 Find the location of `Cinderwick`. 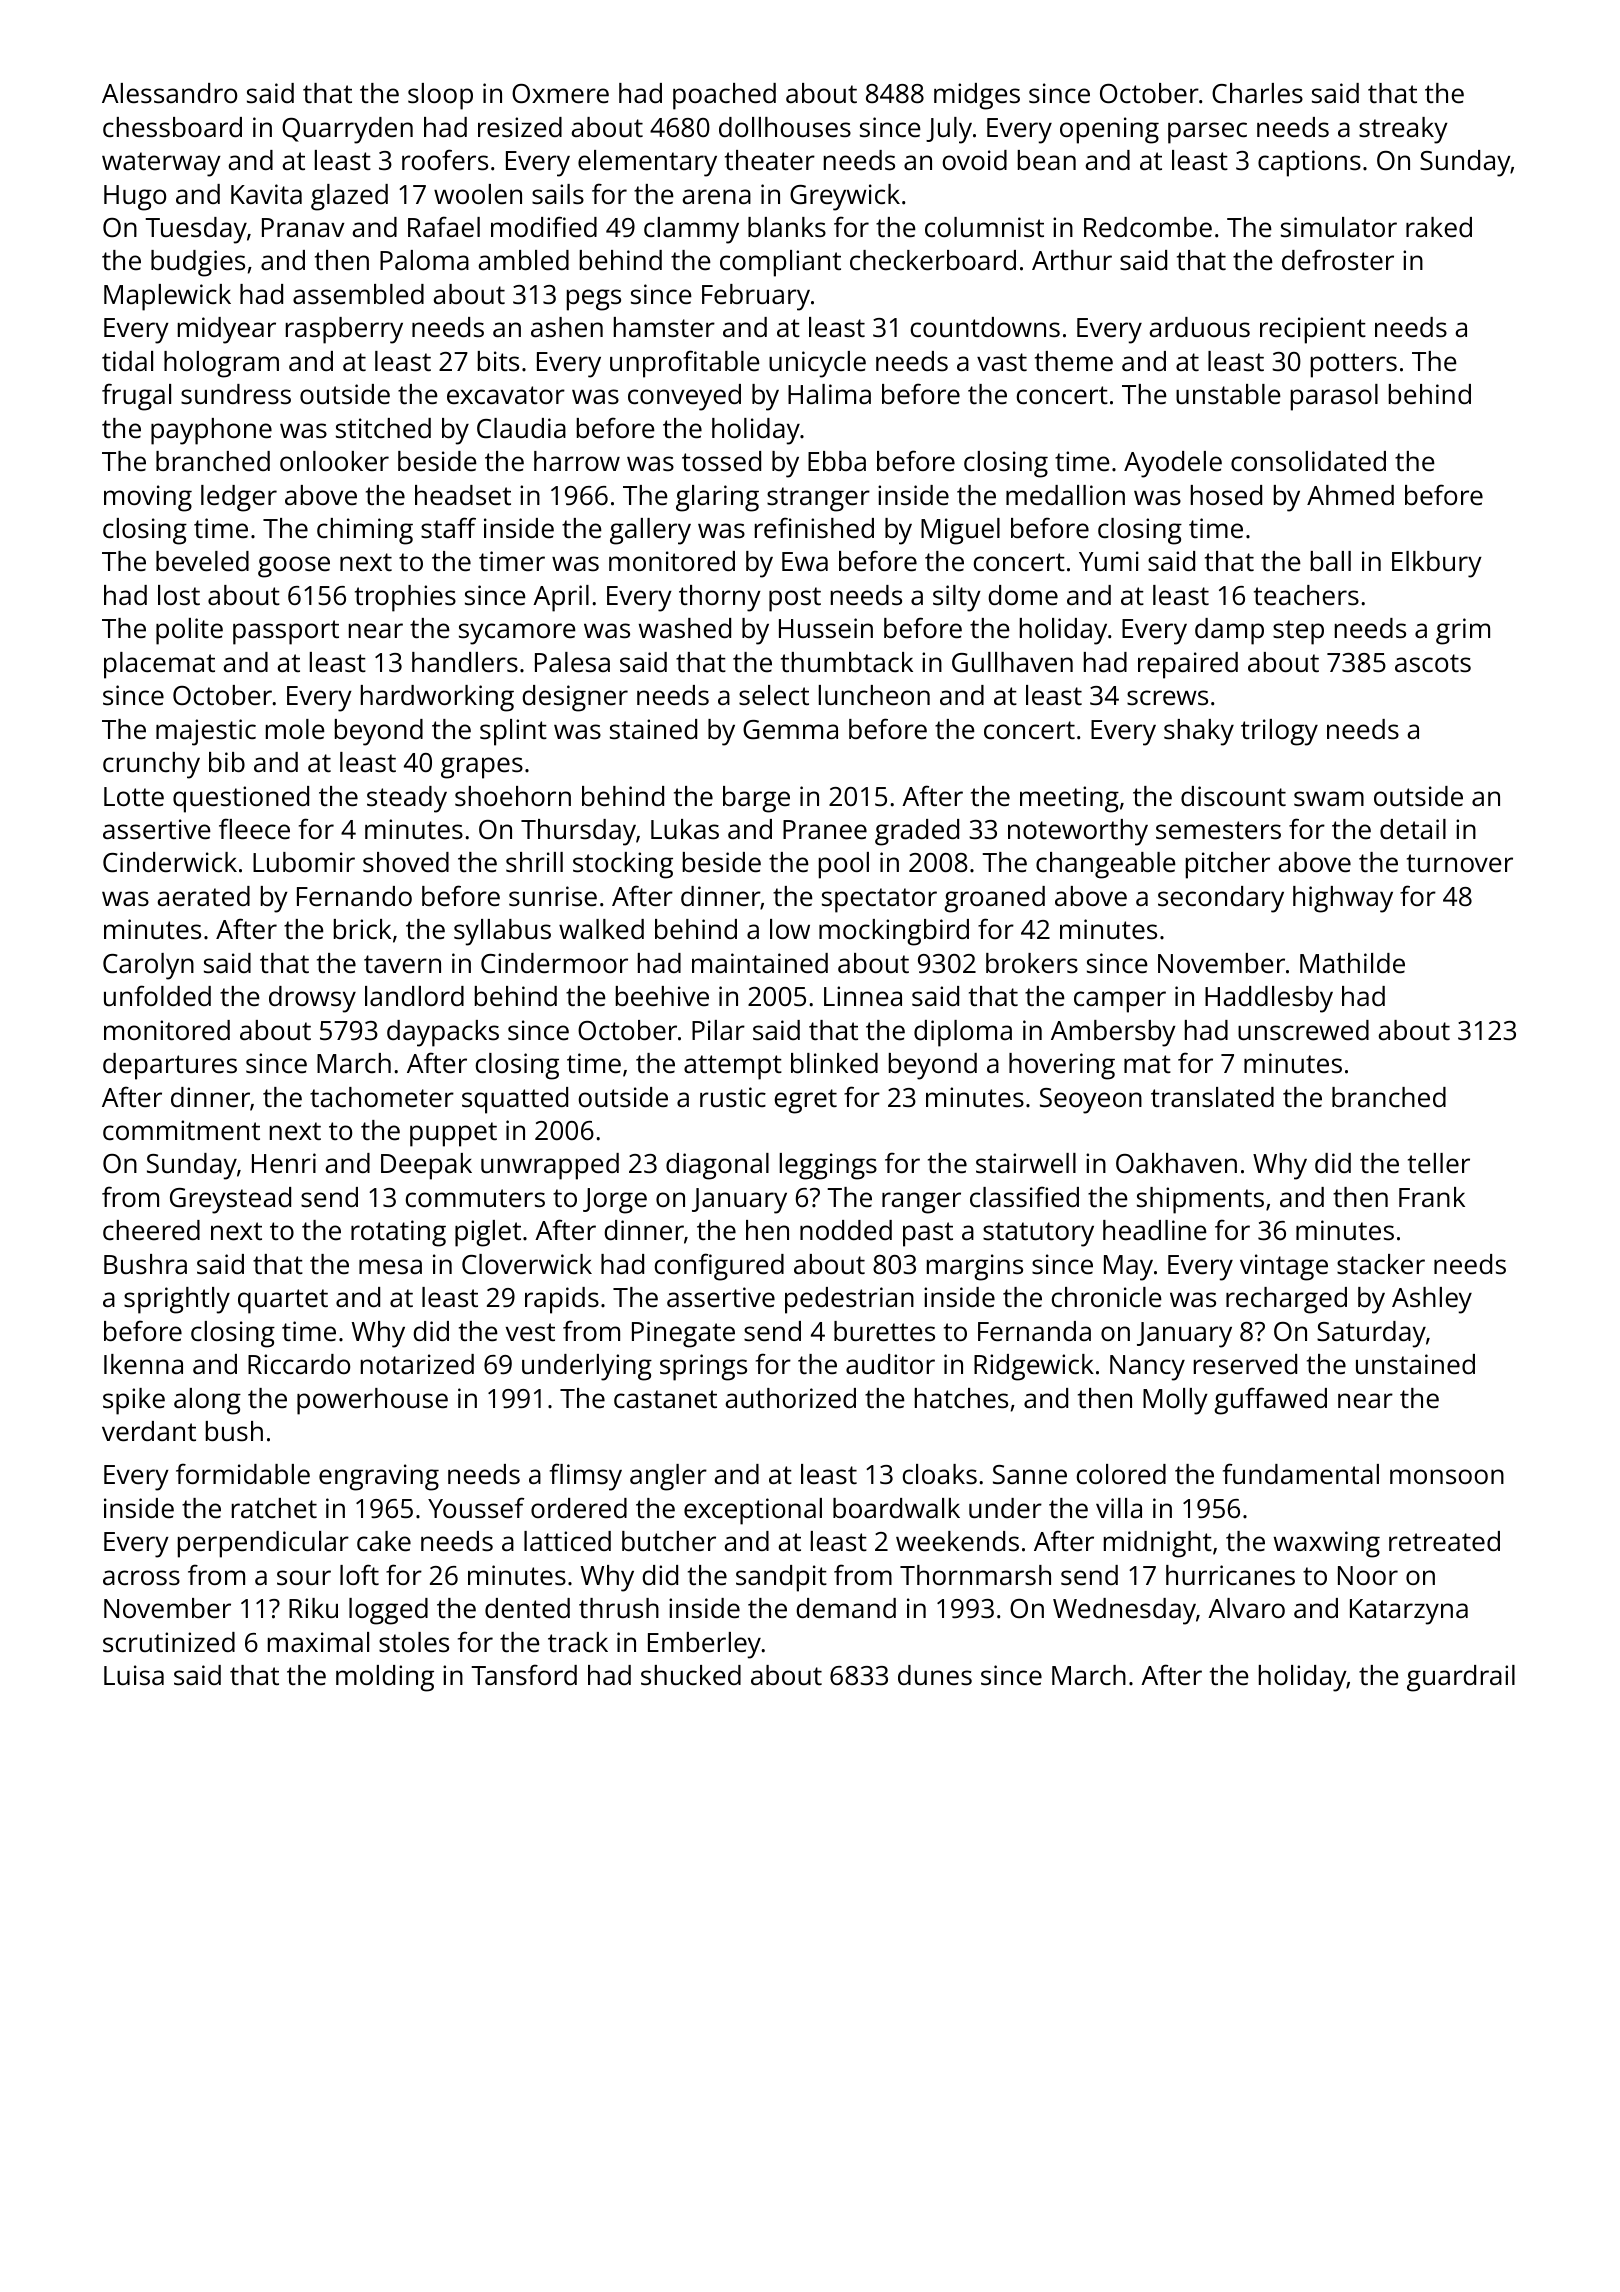

Cinderwick is located at coordinates (170, 862).
